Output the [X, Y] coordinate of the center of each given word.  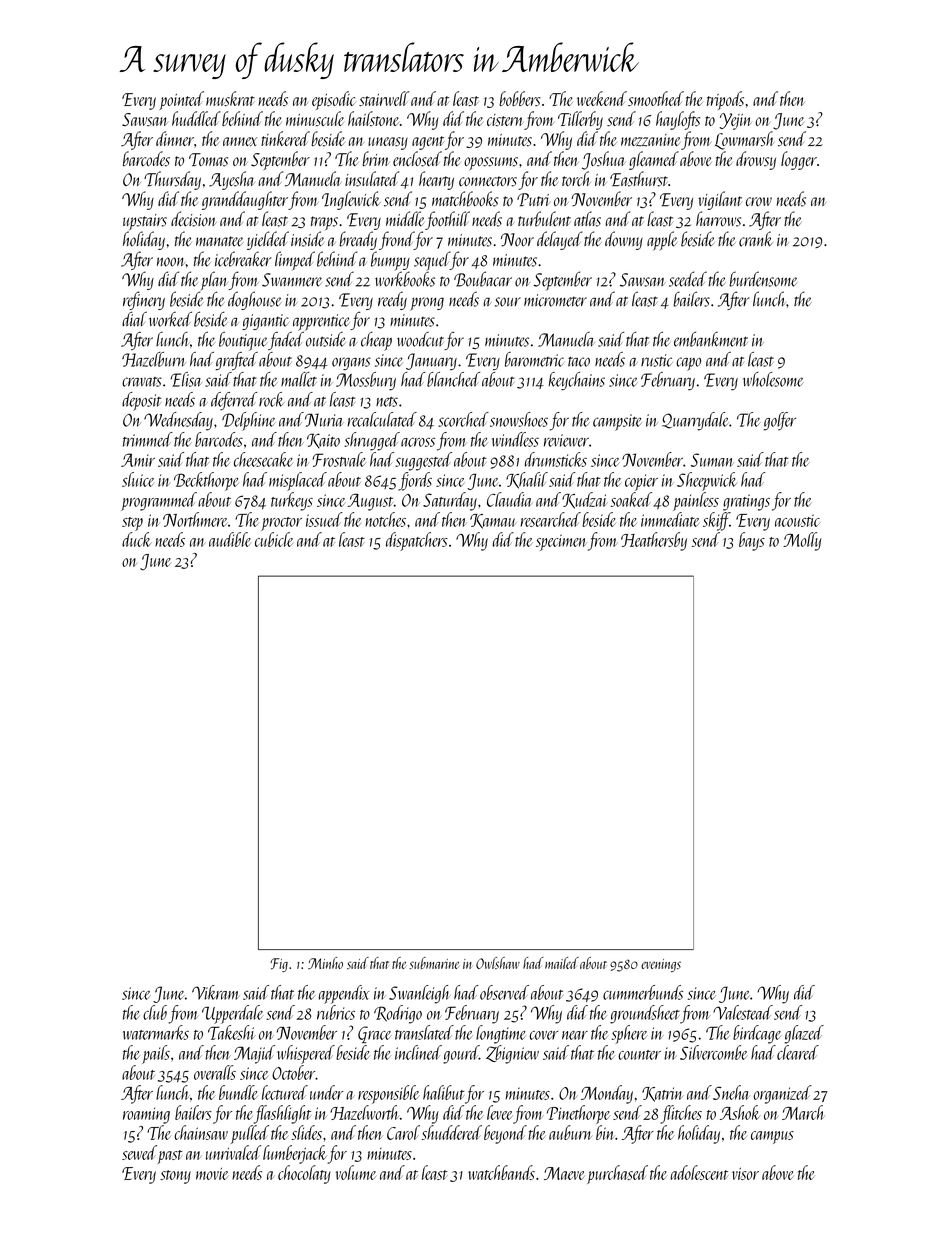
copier [641, 482]
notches [385, 519]
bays [752, 541]
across [418, 442]
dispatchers [417, 541]
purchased [617, 1174]
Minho [325, 963]
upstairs [145, 222]
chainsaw [201, 1132]
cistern [505, 120]
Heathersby [654, 541]
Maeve [564, 1173]
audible [230, 539]
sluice [138, 479]
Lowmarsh [744, 140]
